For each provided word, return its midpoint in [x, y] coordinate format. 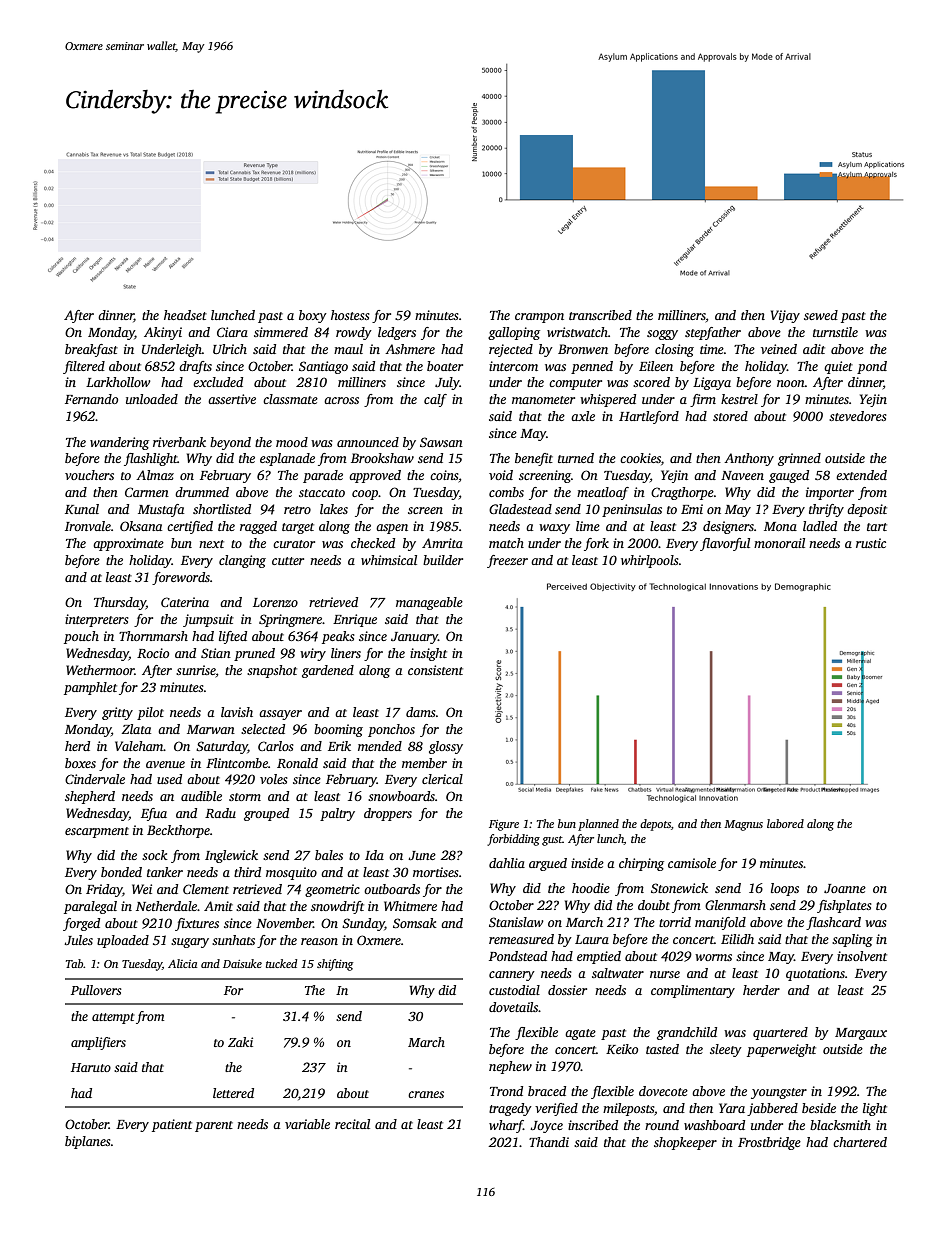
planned [598, 825]
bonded [121, 872]
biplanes [88, 1142]
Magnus [743, 825]
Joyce [546, 1127]
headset [185, 315]
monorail [779, 543]
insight [428, 654]
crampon [539, 318]
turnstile [835, 332]
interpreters [97, 620]
